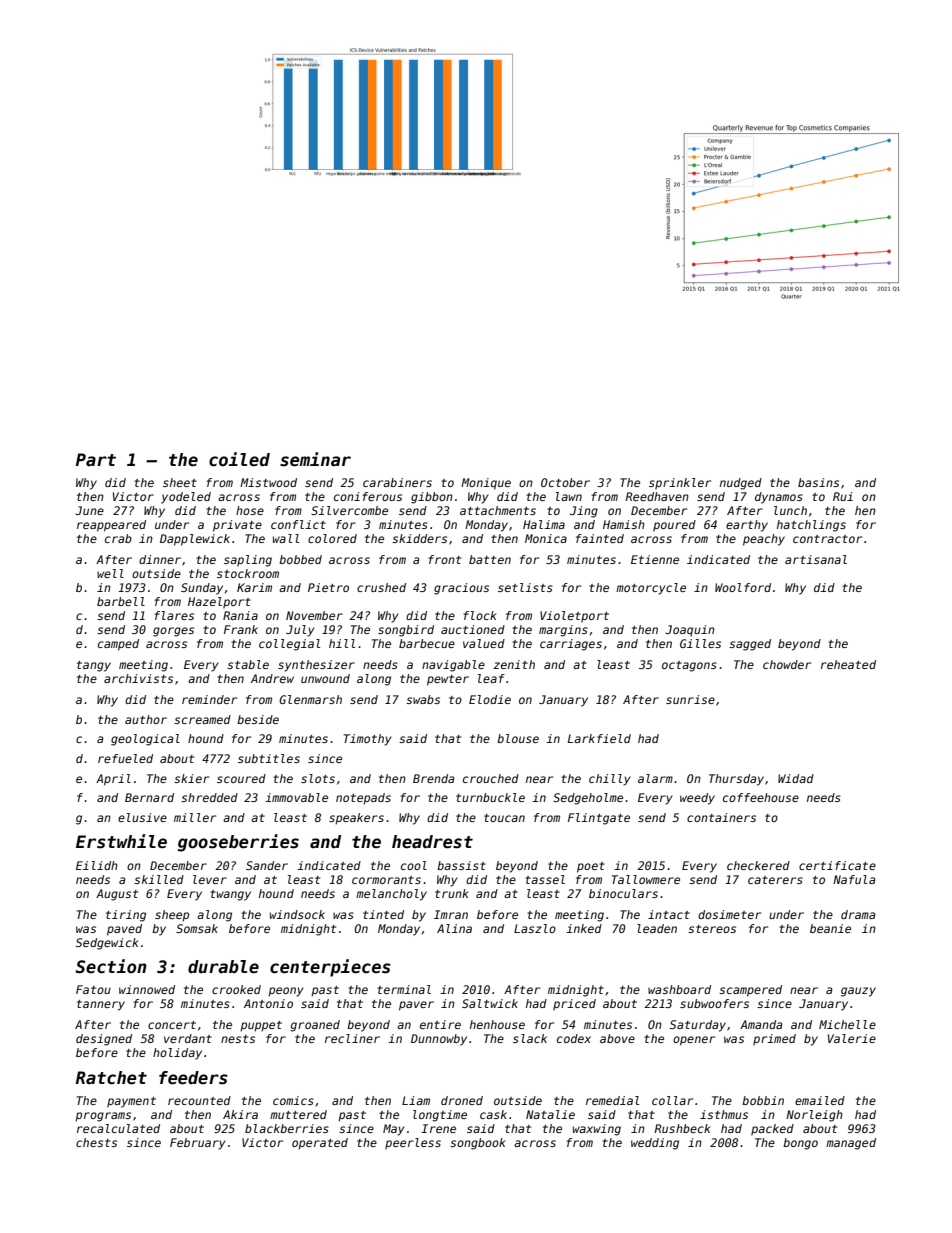 The width and height of the screenshot is (952, 1233). Describe the element at coordinates (320, 1144) in the screenshot. I see `operated` at that location.
